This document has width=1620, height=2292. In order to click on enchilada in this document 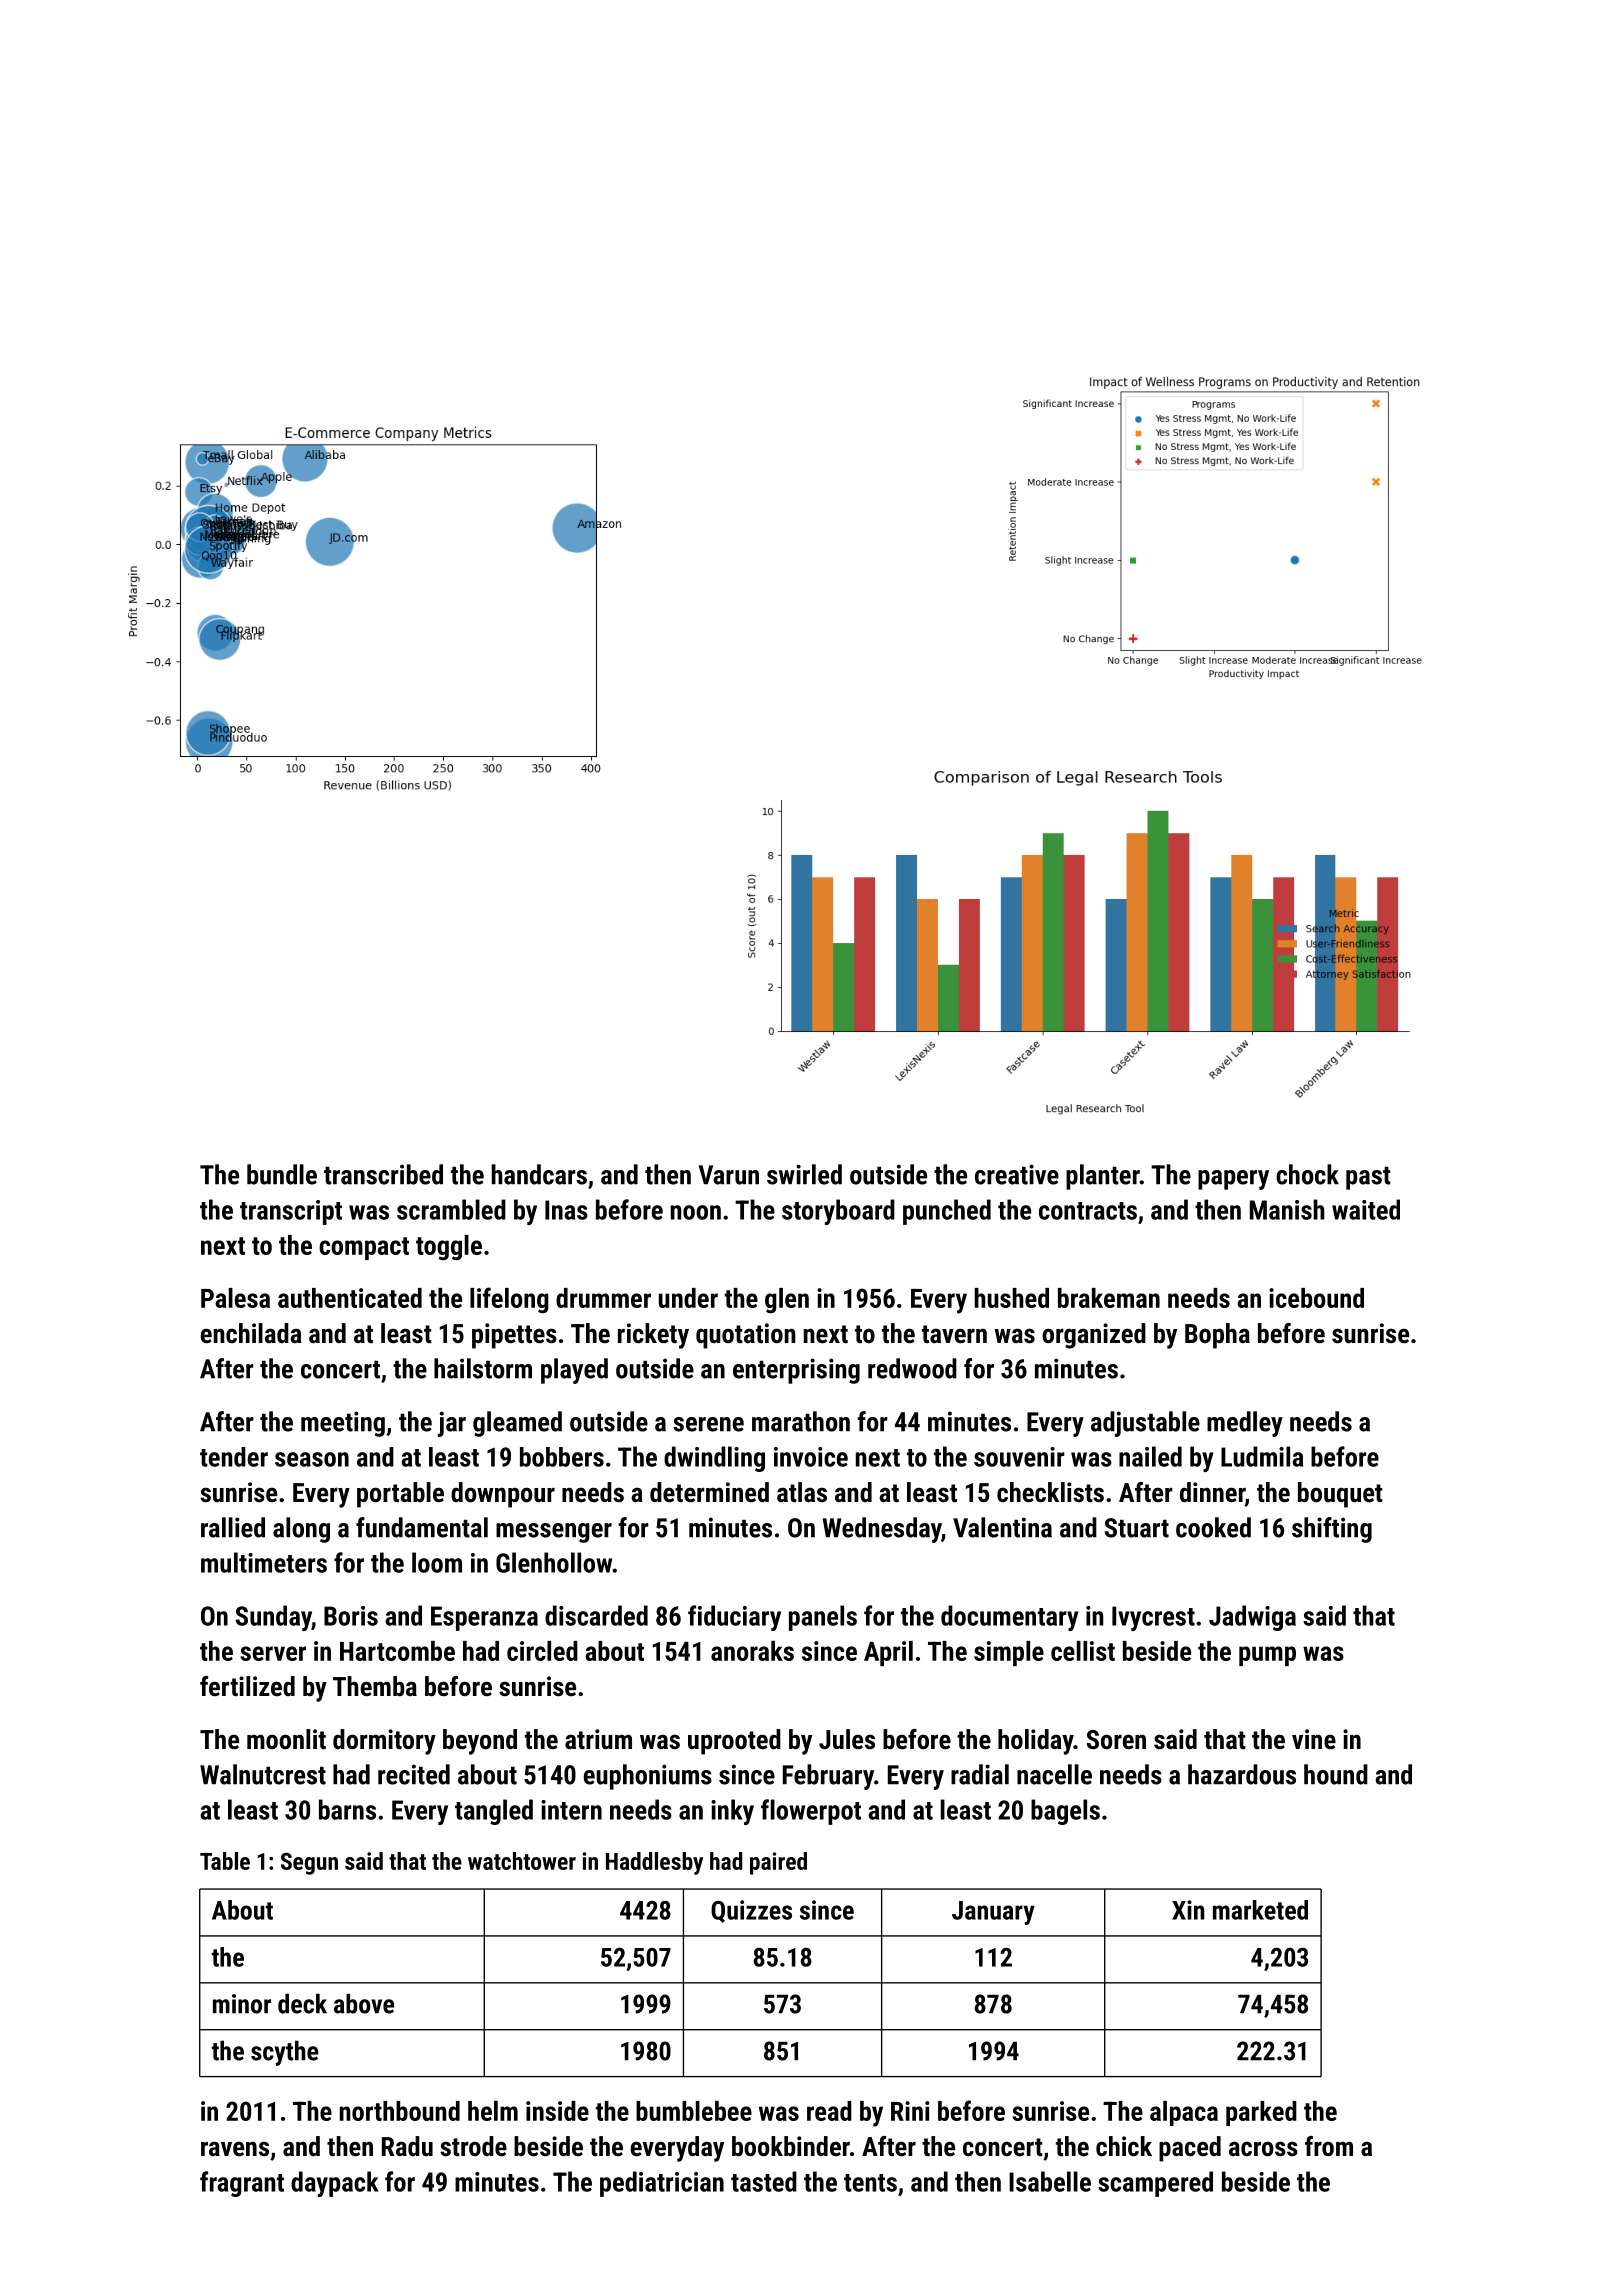, I will do `click(251, 1333)`.
